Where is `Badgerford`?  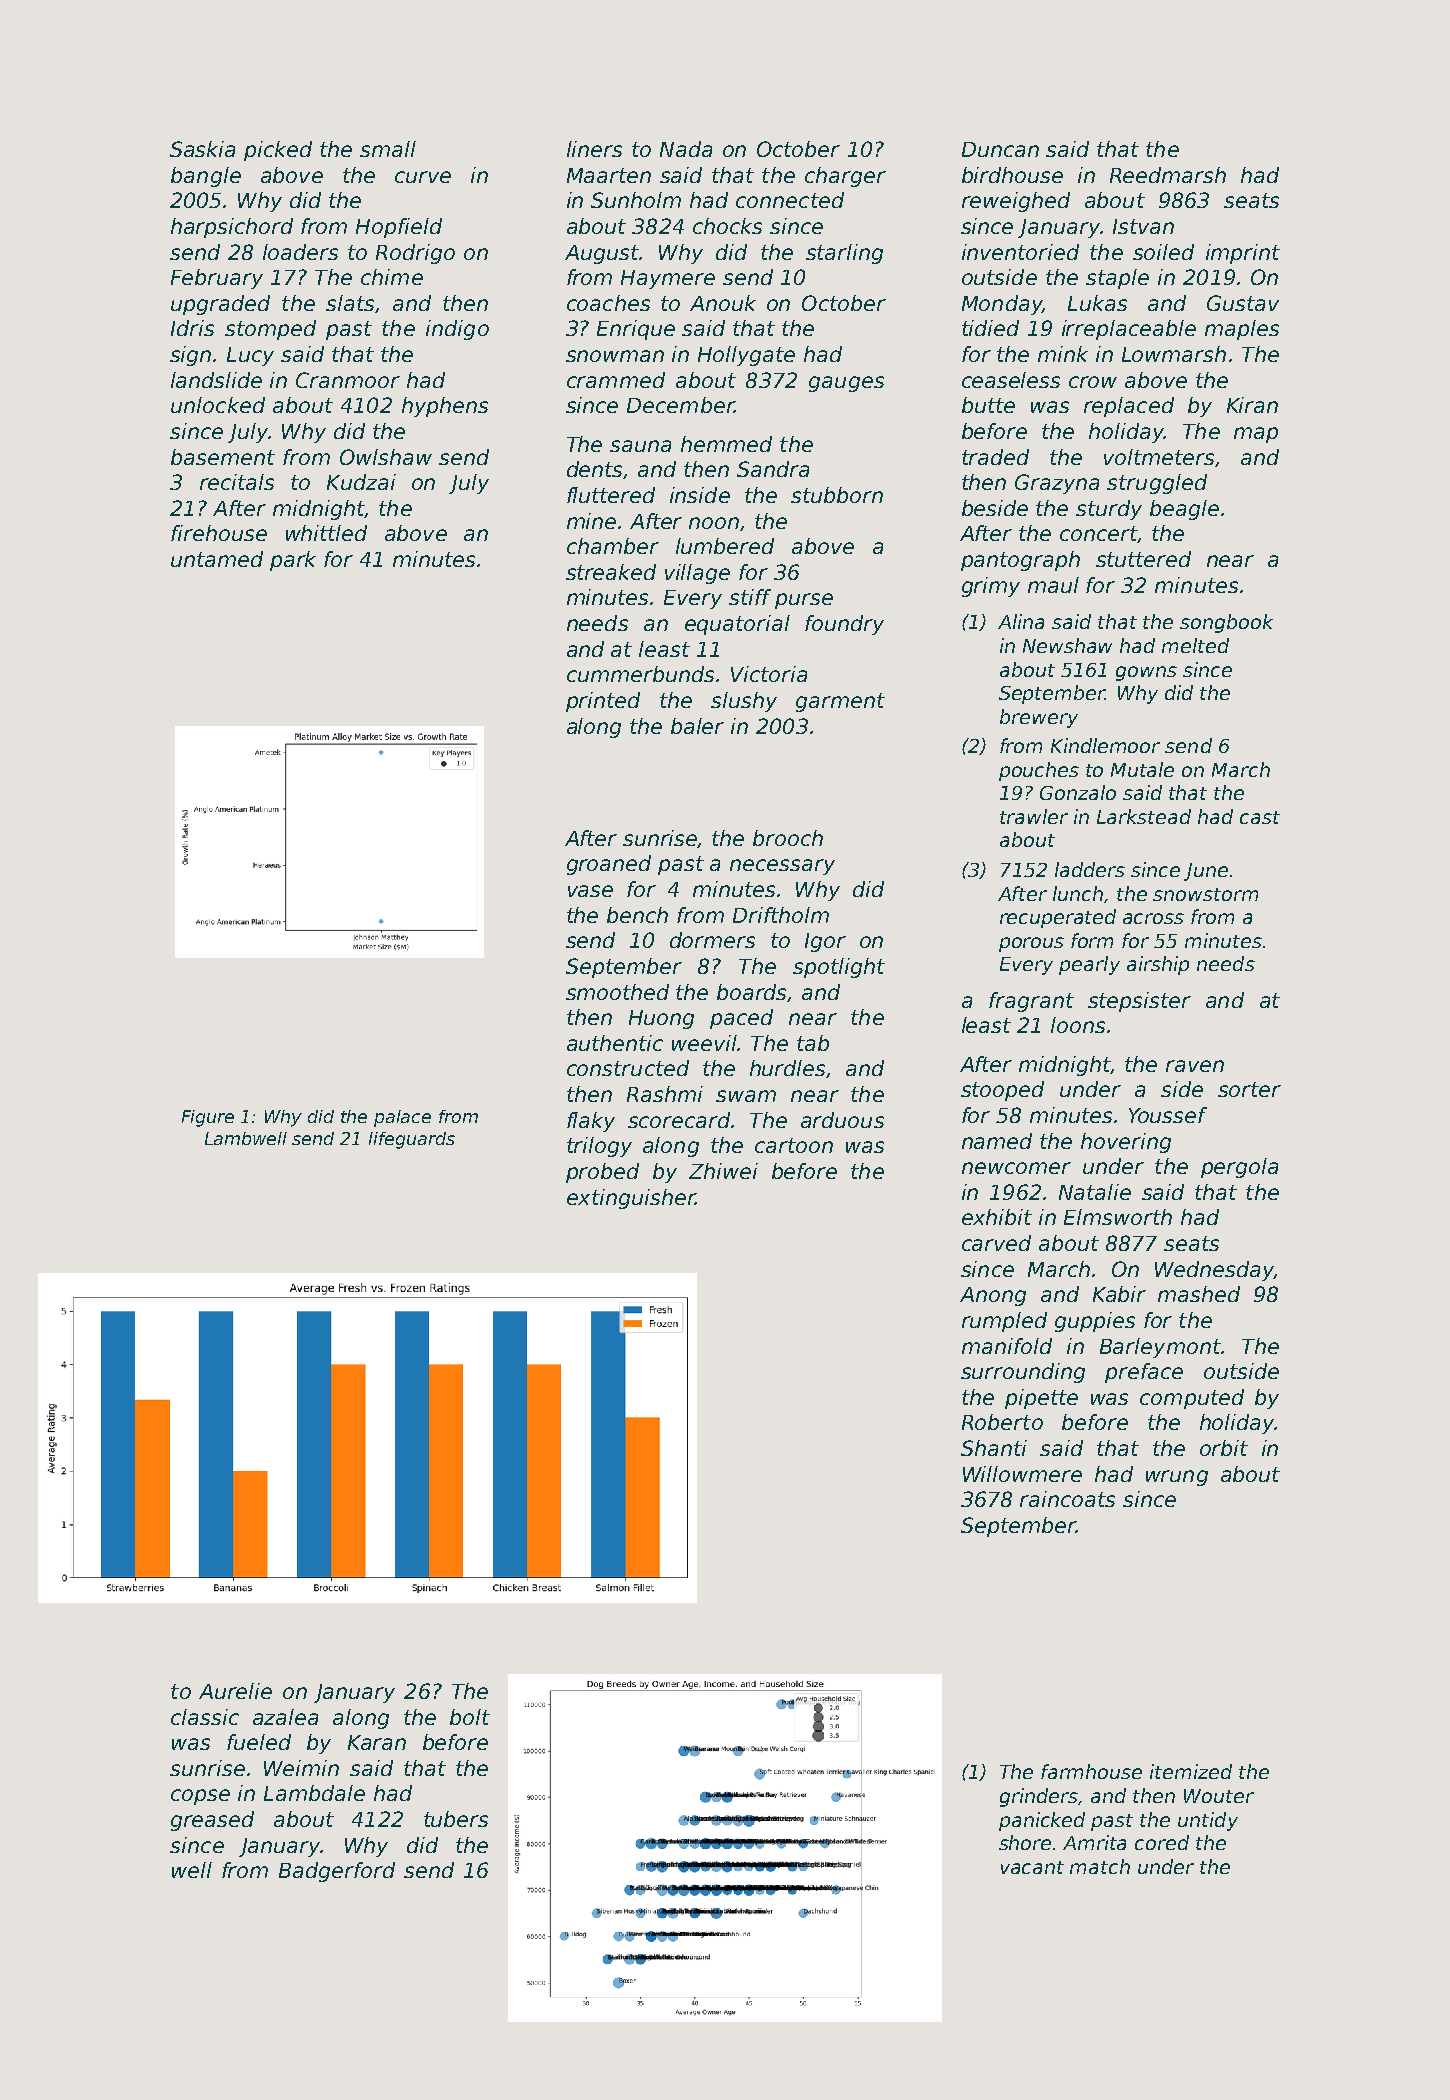
Badgerford is located at coordinates (337, 1872).
